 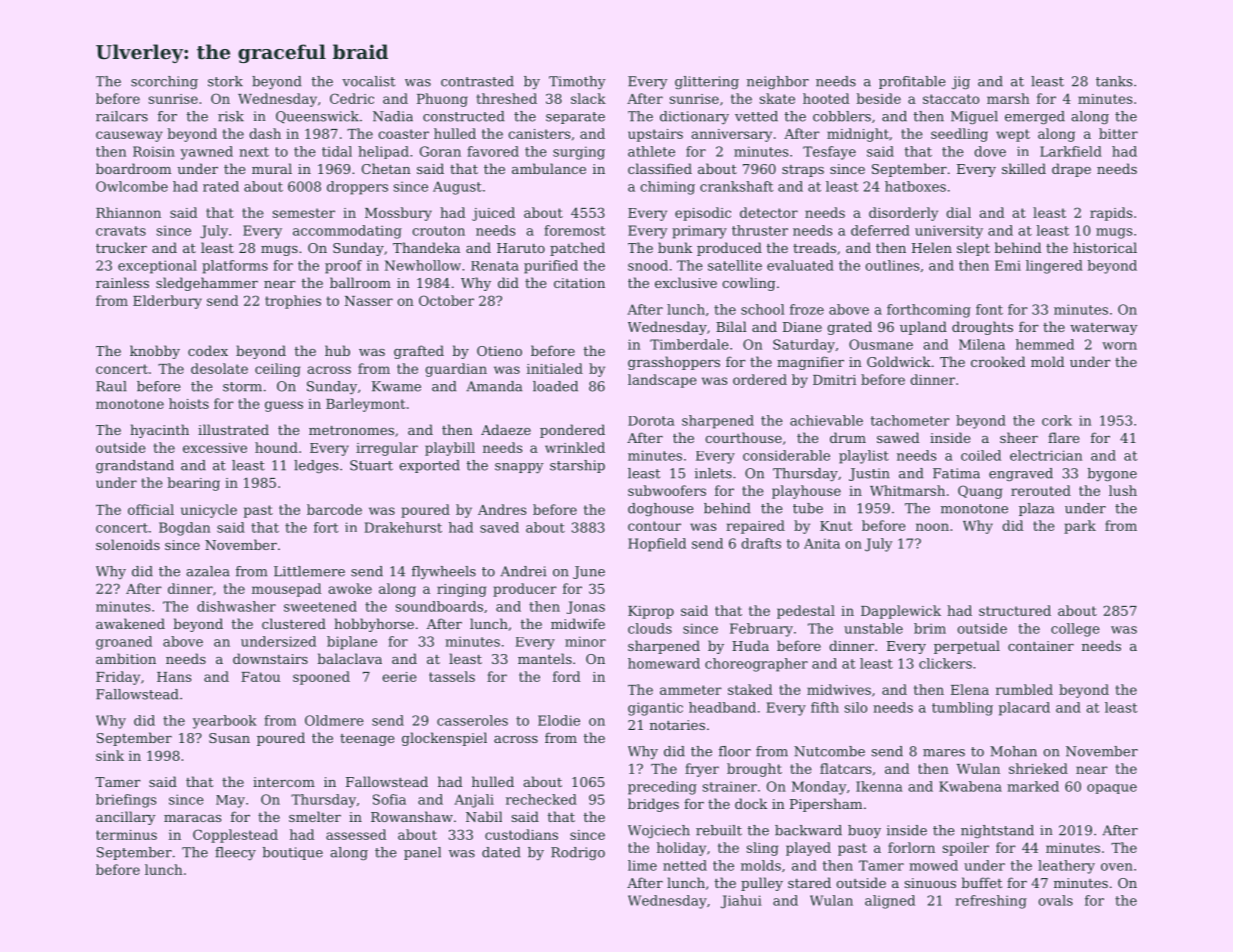 I want to click on Timberdale, so click(x=689, y=344).
